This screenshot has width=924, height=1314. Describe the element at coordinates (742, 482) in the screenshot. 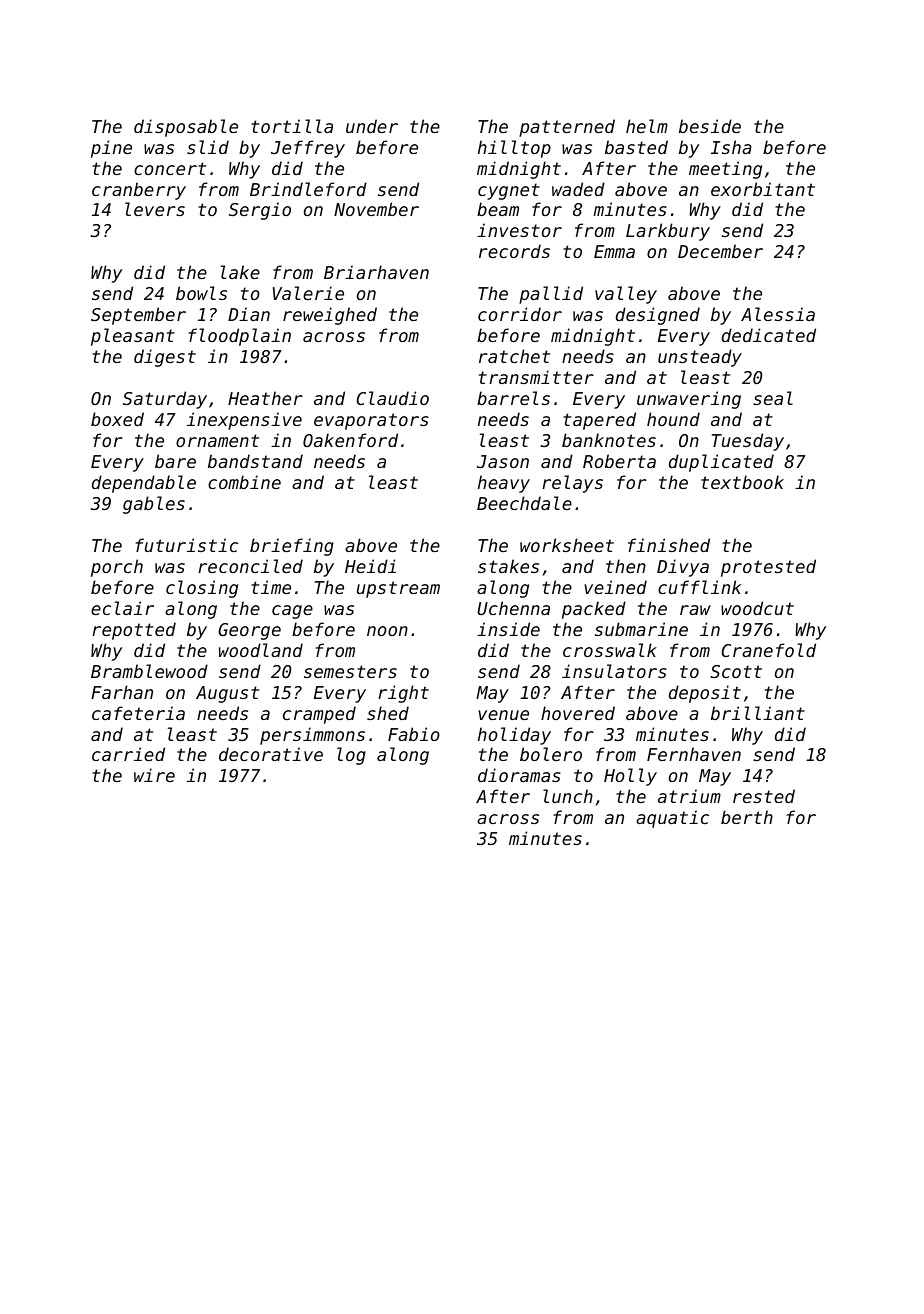

I see `textbook` at that location.
